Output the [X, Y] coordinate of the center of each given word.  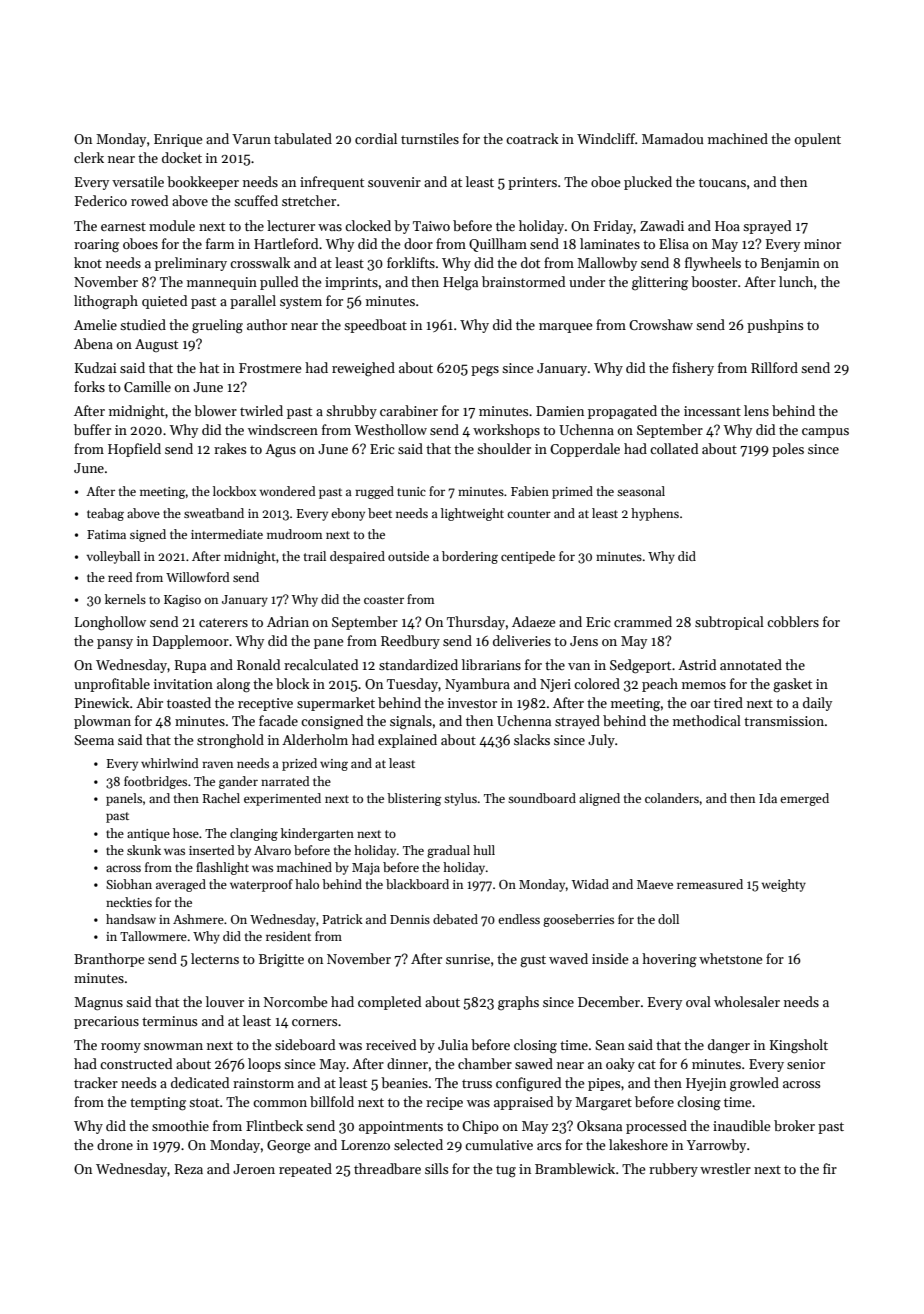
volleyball [113, 557]
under [587, 281]
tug [506, 1171]
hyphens [655, 514]
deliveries [522, 640]
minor [822, 244]
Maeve [655, 884]
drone [115, 1144]
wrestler [725, 1168]
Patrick [342, 919]
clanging [254, 834]
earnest [123, 226]
